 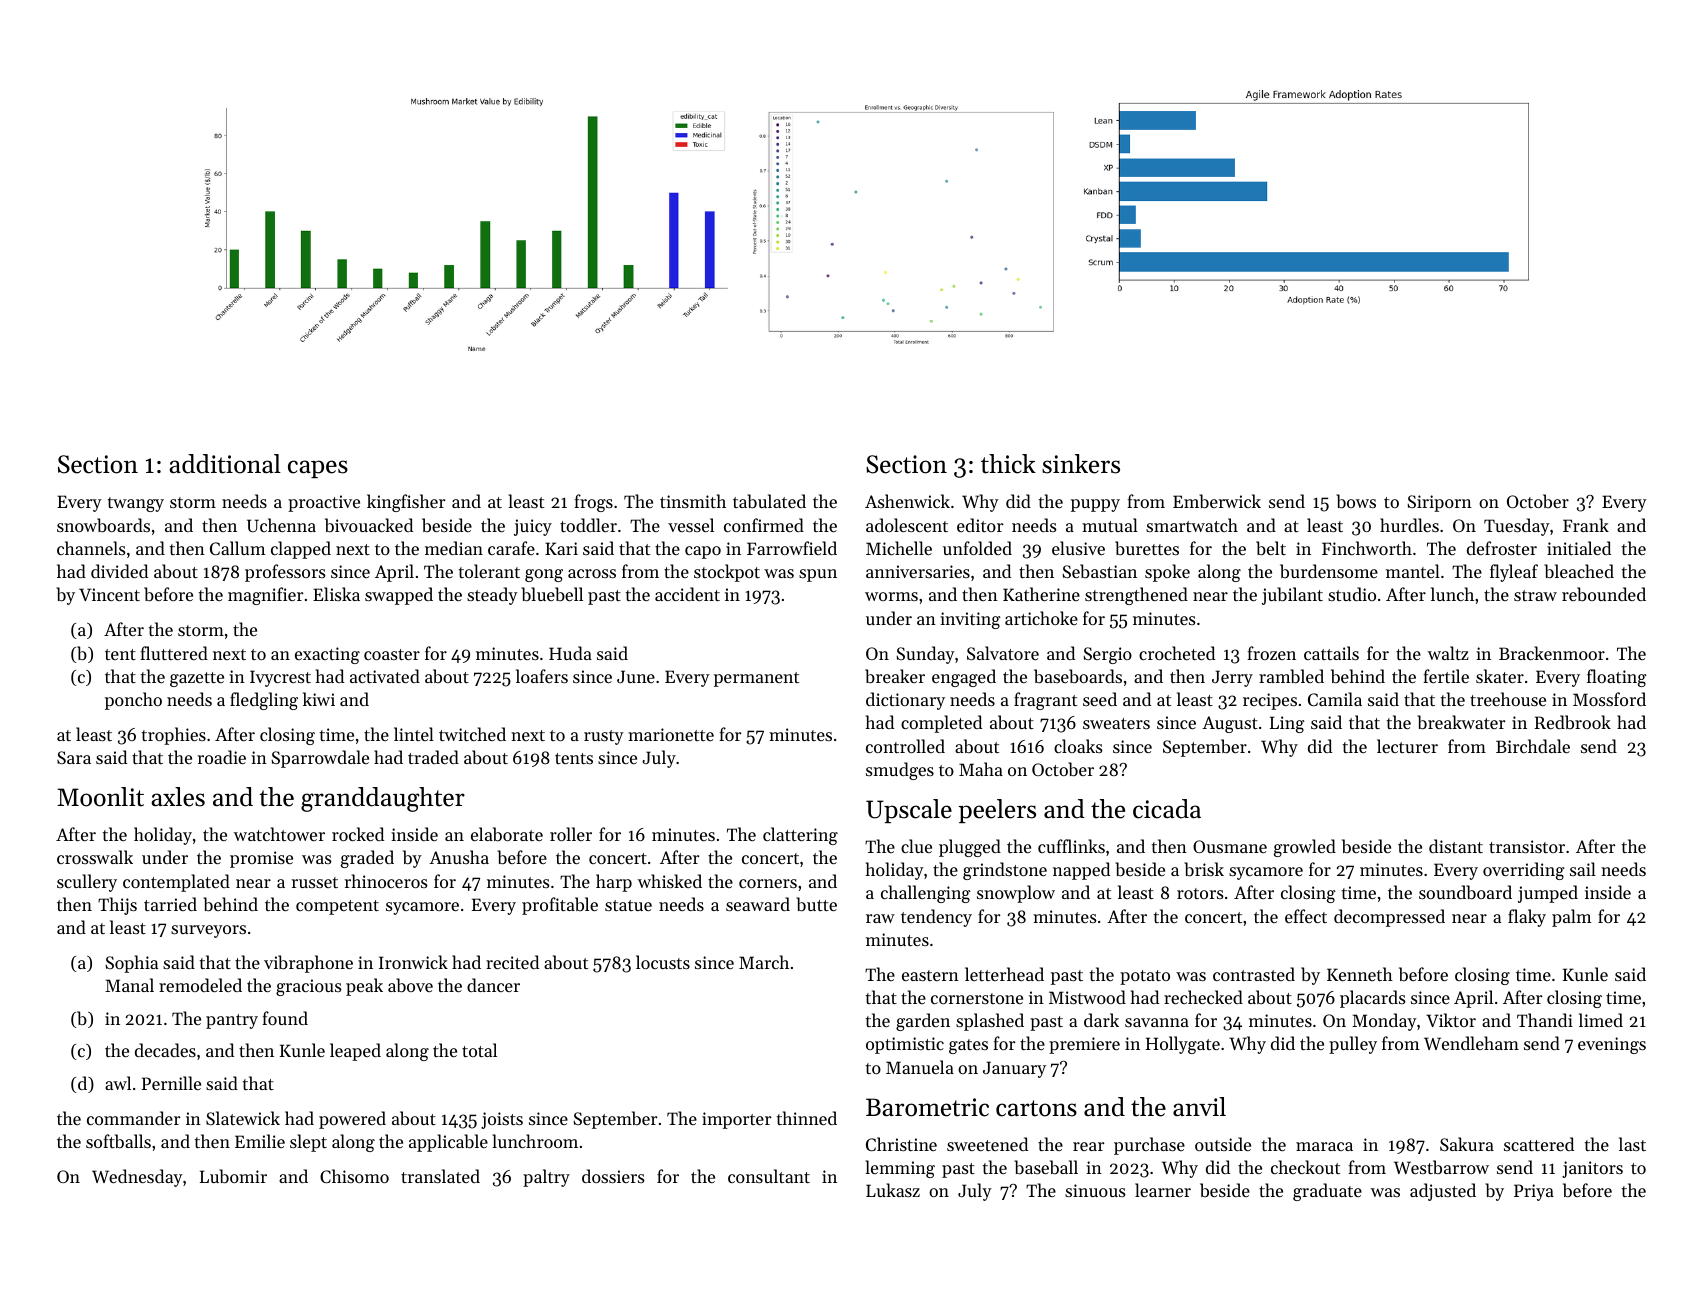 I want to click on Lukasz, so click(x=893, y=1190).
